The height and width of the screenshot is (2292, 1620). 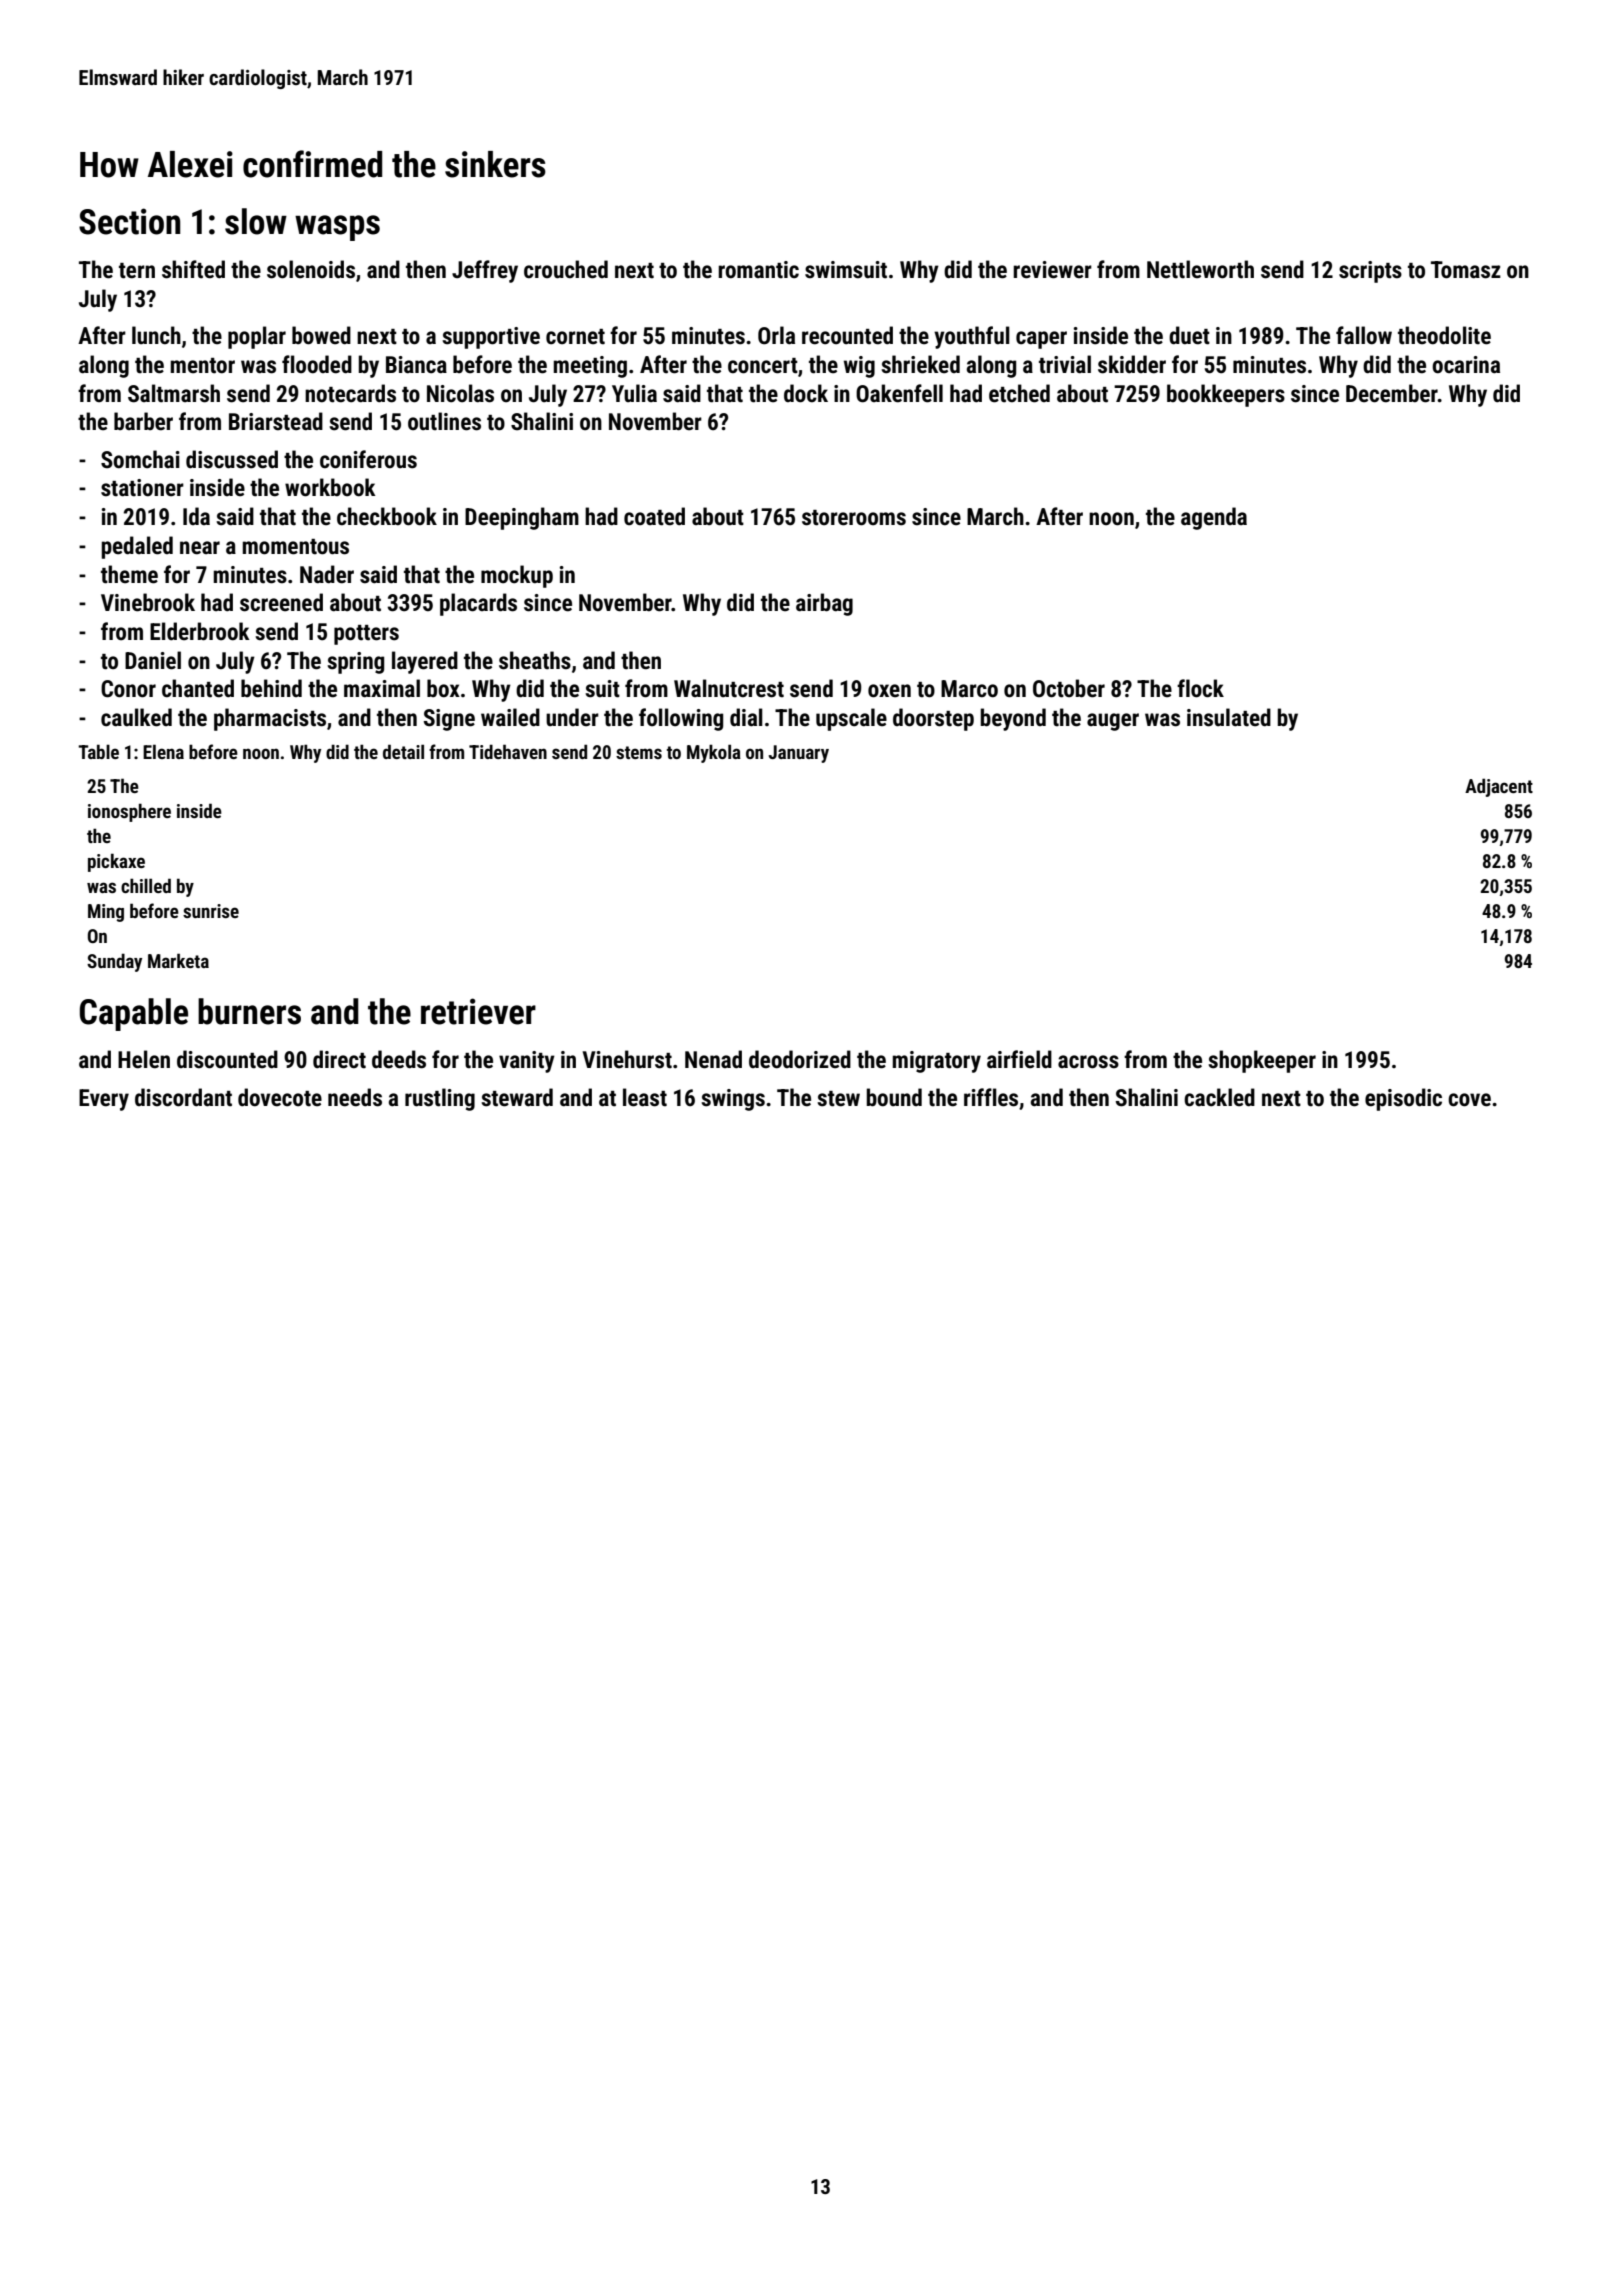 I want to click on tern, so click(x=137, y=271).
